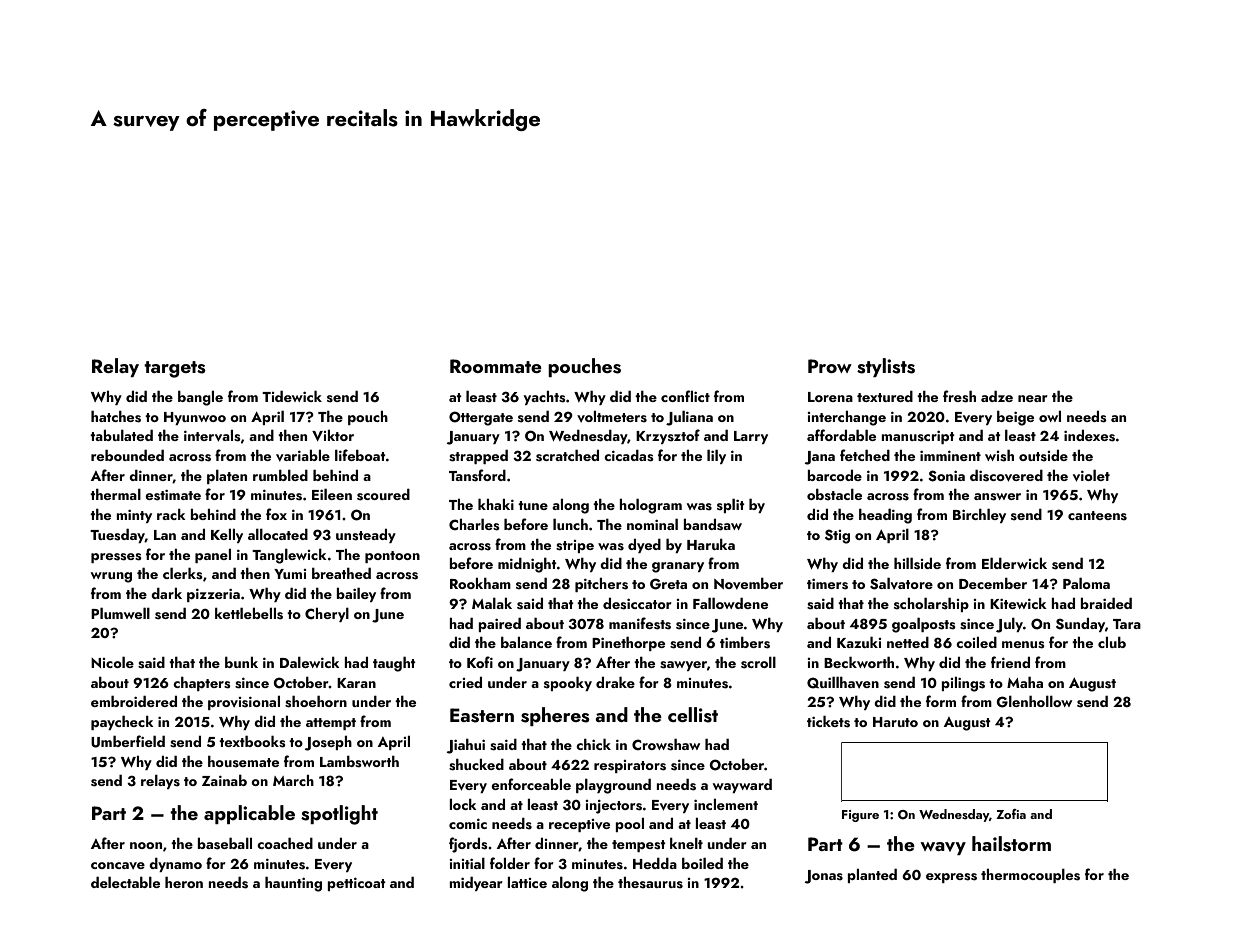  I want to click on interchange, so click(846, 418).
